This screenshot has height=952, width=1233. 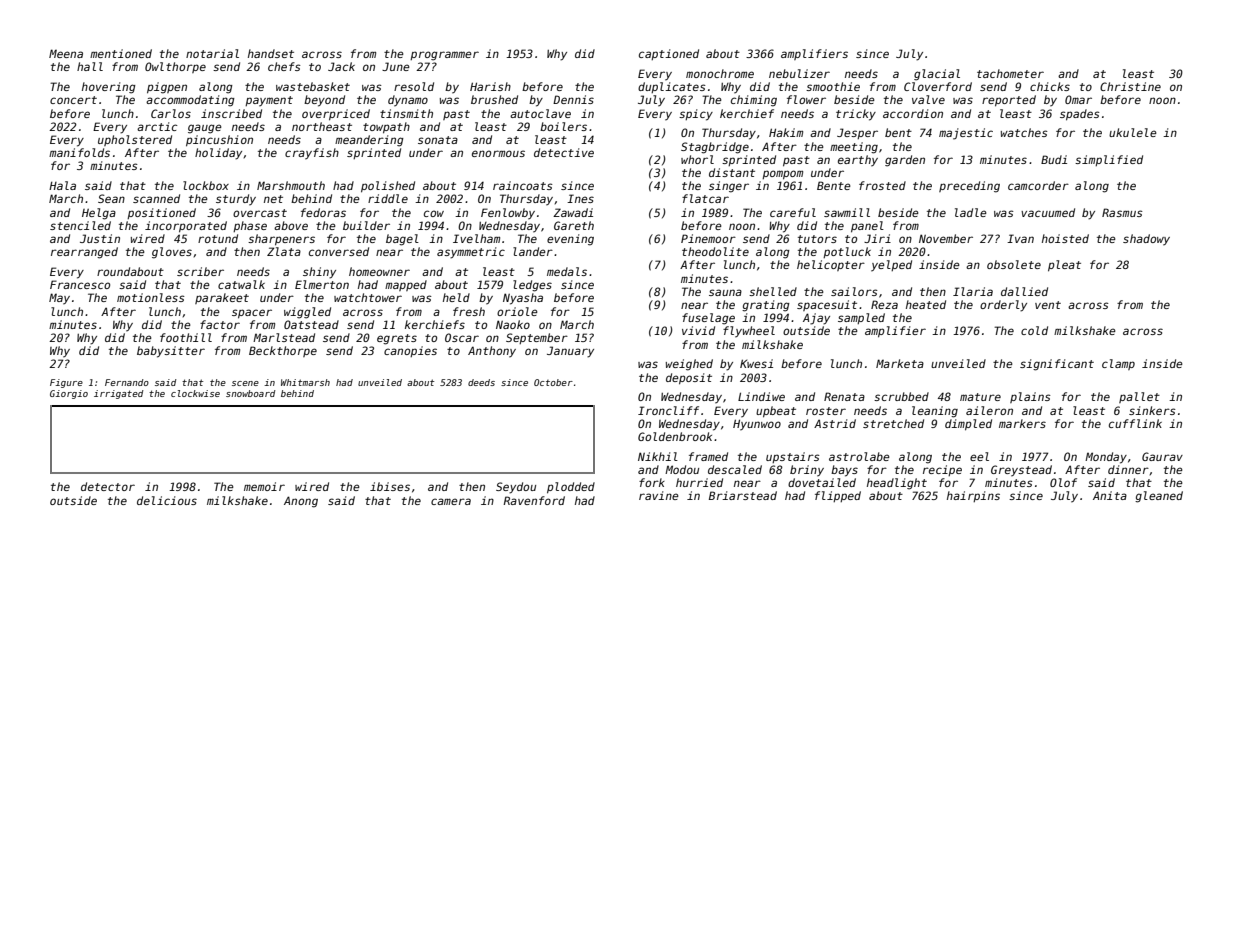 What do you see at coordinates (323, 212) in the screenshot?
I see `fedoras` at bounding box center [323, 212].
